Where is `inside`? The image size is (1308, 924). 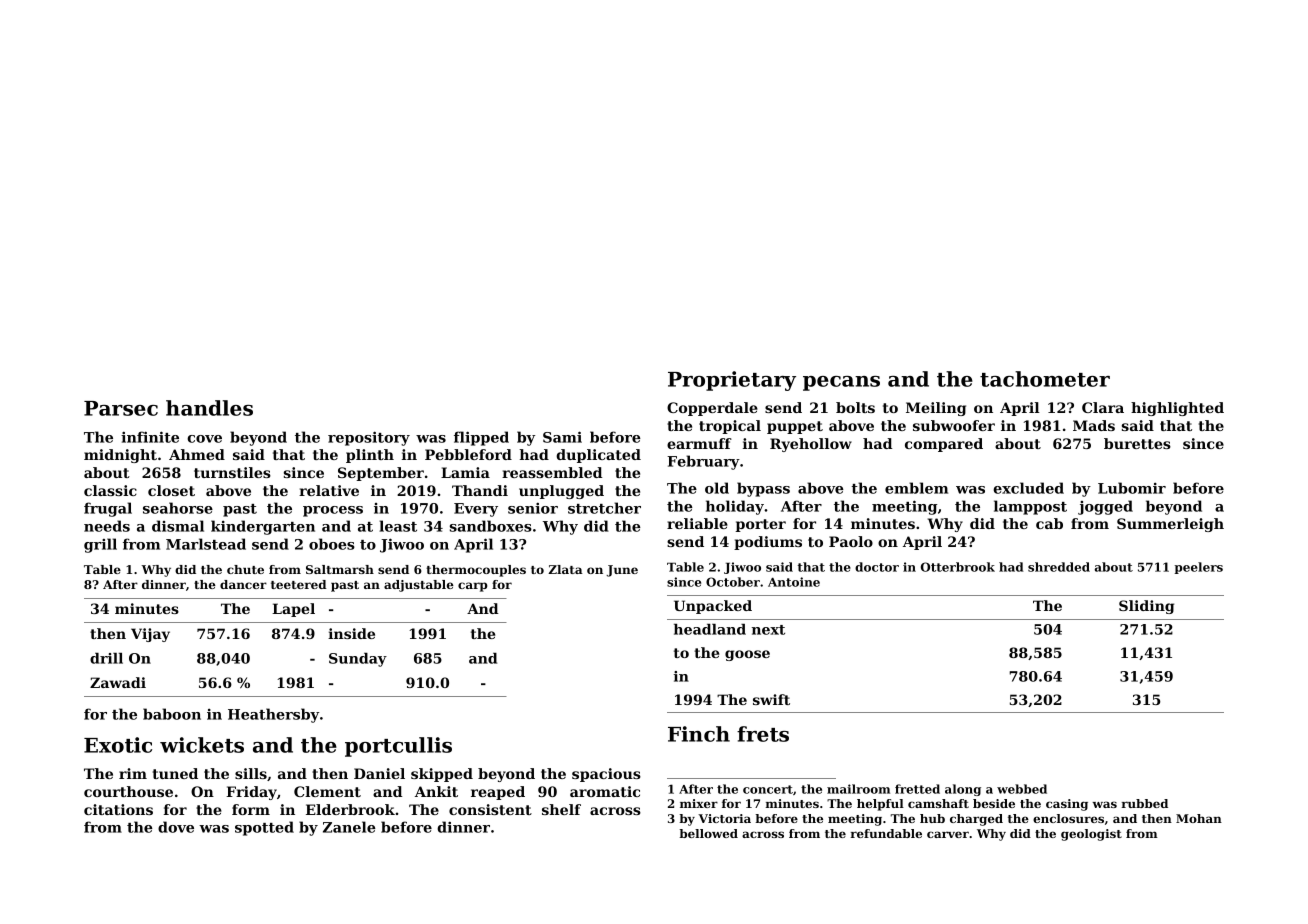 inside is located at coordinates (351, 633).
